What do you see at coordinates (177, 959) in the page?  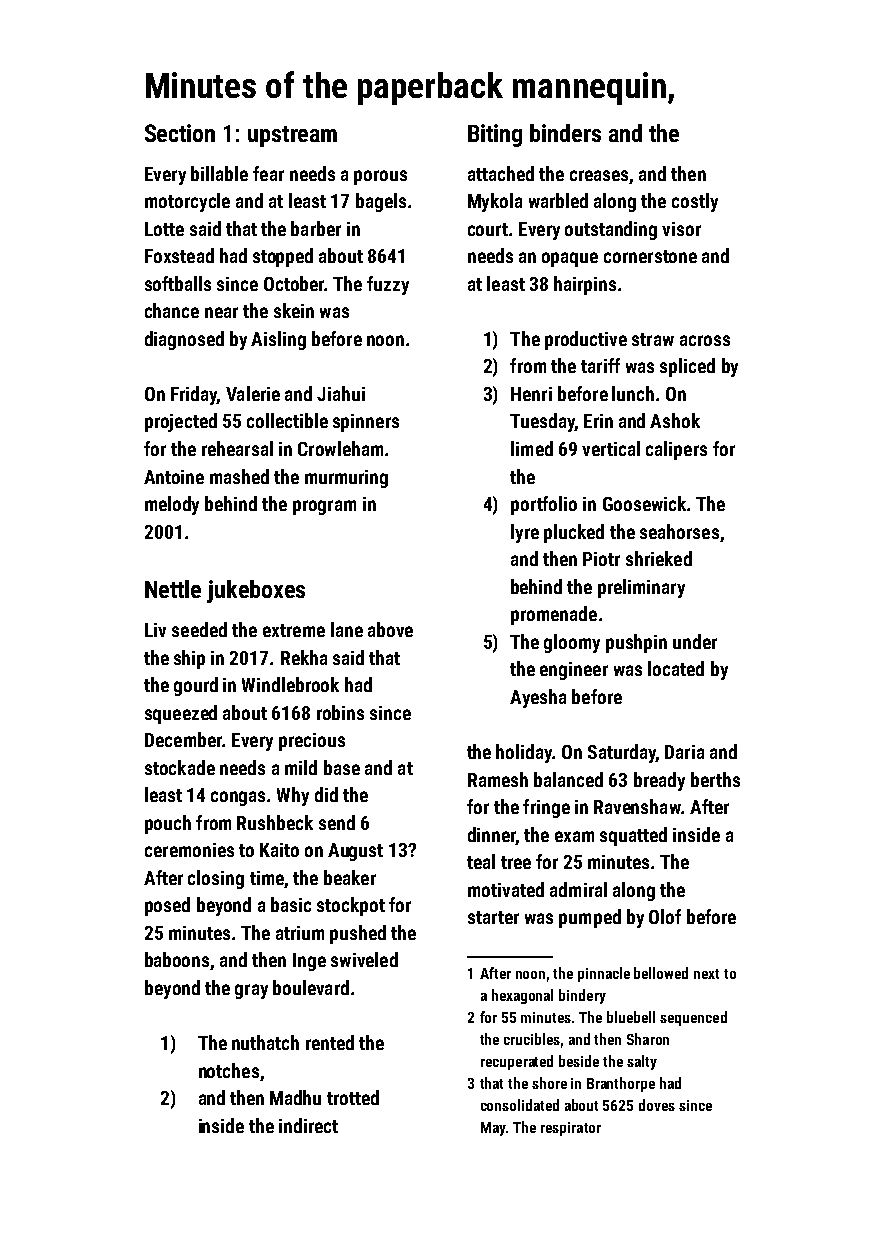 I see `baboons` at bounding box center [177, 959].
